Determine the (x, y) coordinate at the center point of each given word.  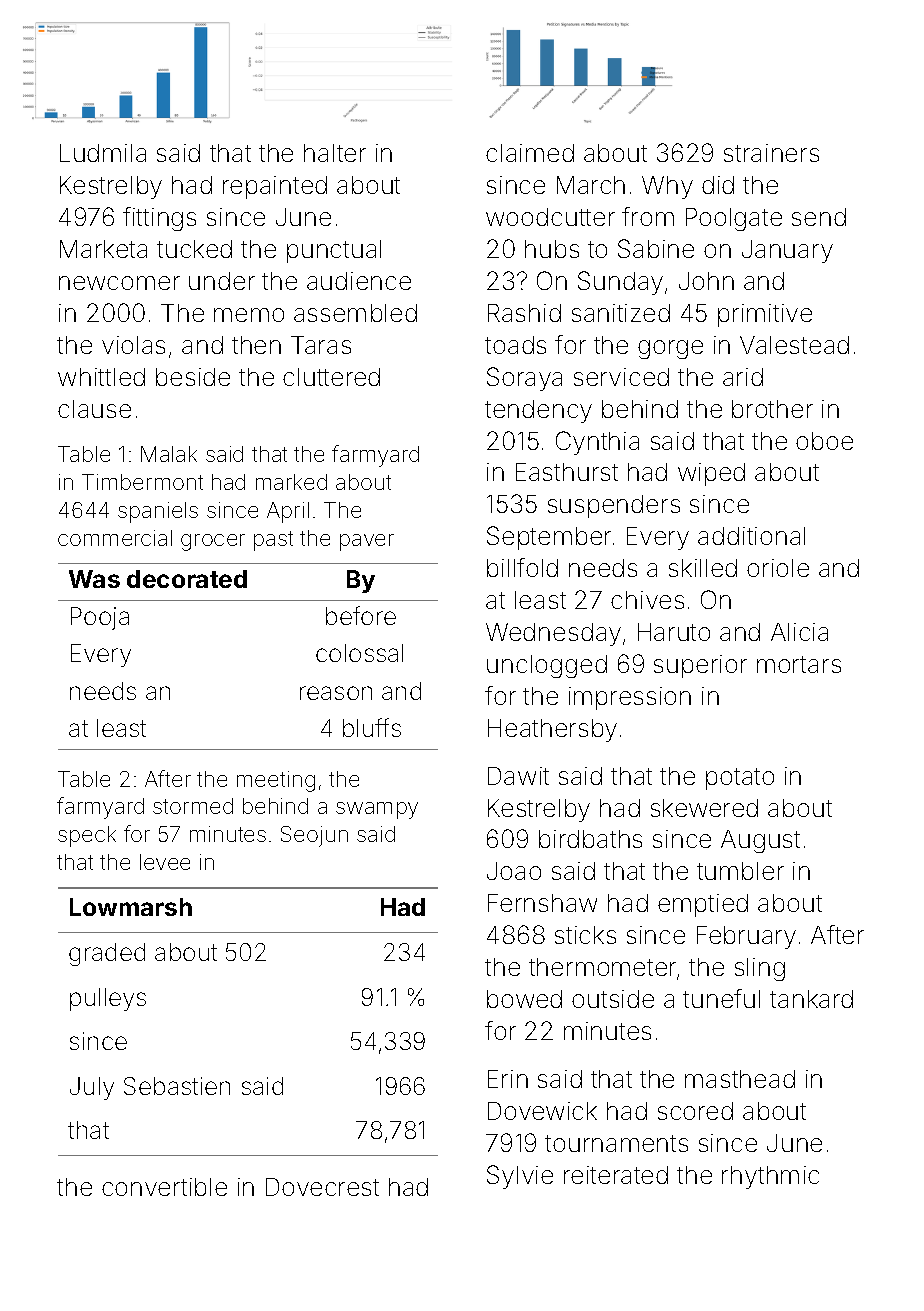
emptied (703, 905)
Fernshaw (542, 903)
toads (515, 345)
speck (87, 836)
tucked (194, 249)
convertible (164, 1187)
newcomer (119, 283)
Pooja (100, 618)
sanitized (621, 313)
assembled (355, 313)
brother (772, 409)
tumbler (740, 871)
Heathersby (552, 730)
